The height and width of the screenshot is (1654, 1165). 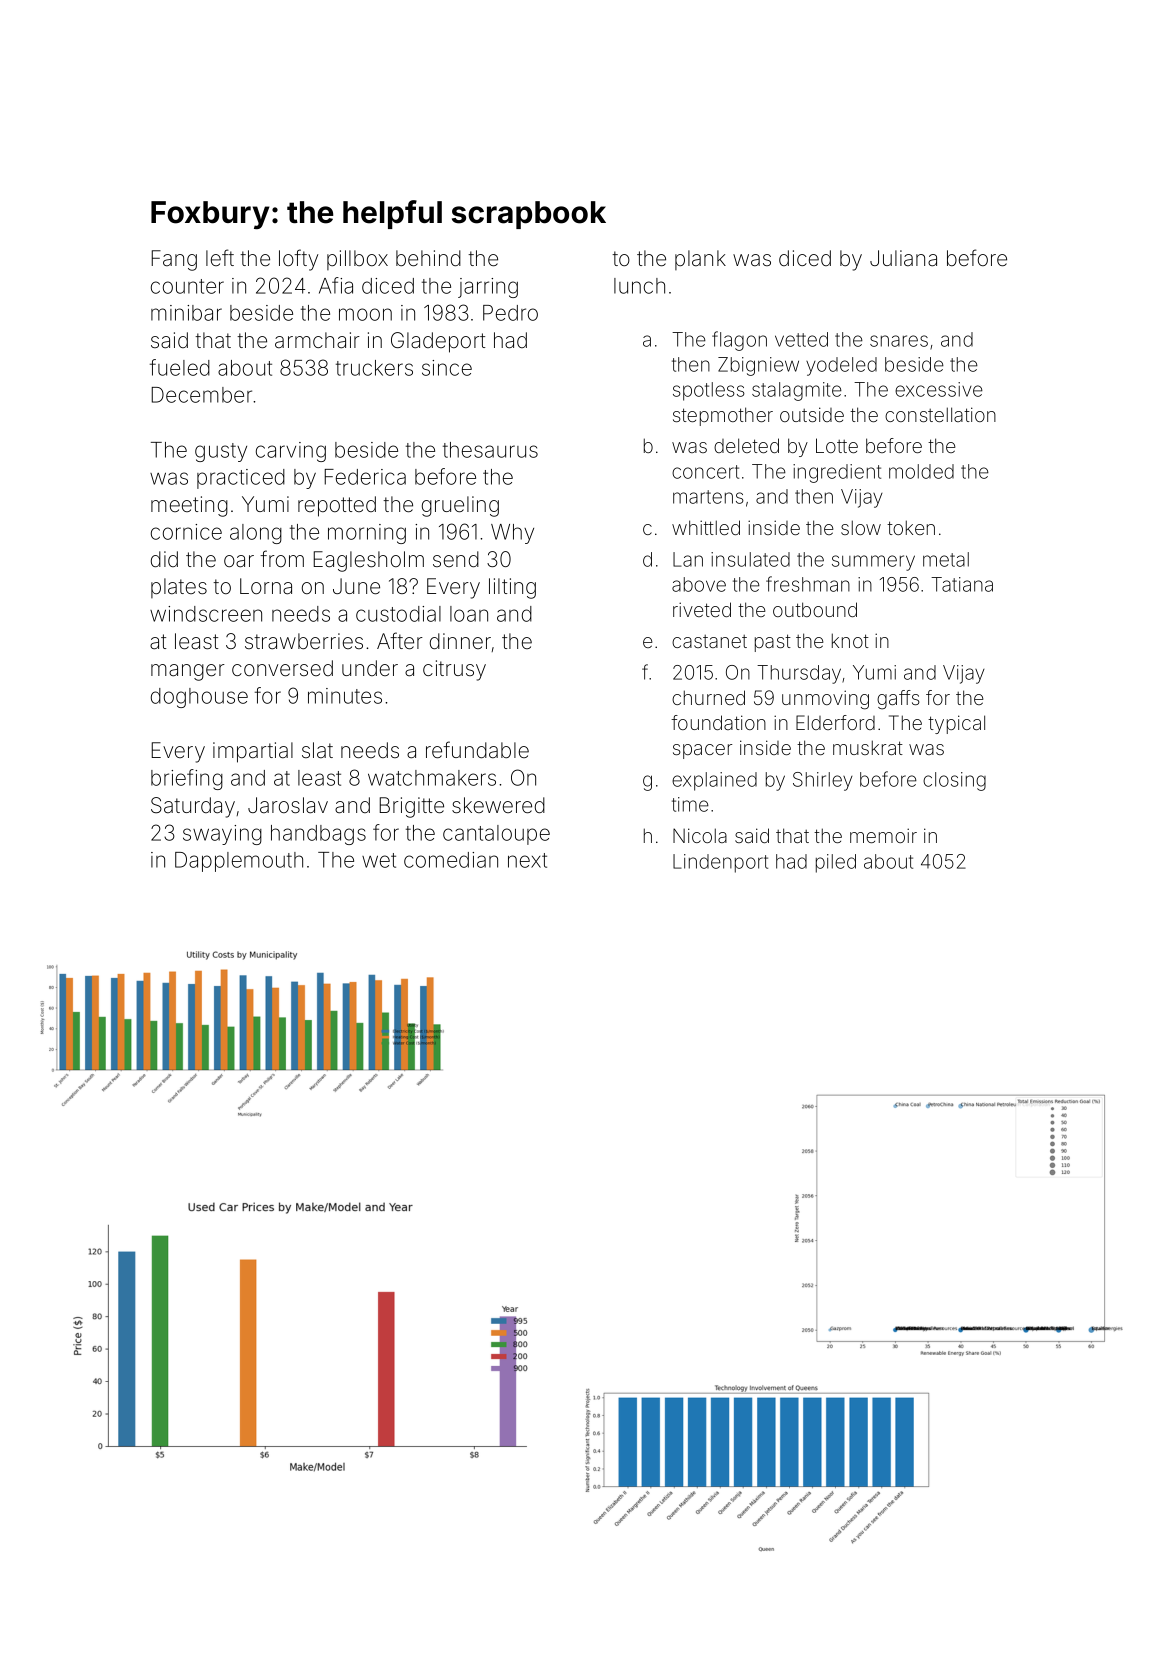 What do you see at coordinates (357, 260) in the screenshot?
I see `pillbox` at bounding box center [357, 260].
